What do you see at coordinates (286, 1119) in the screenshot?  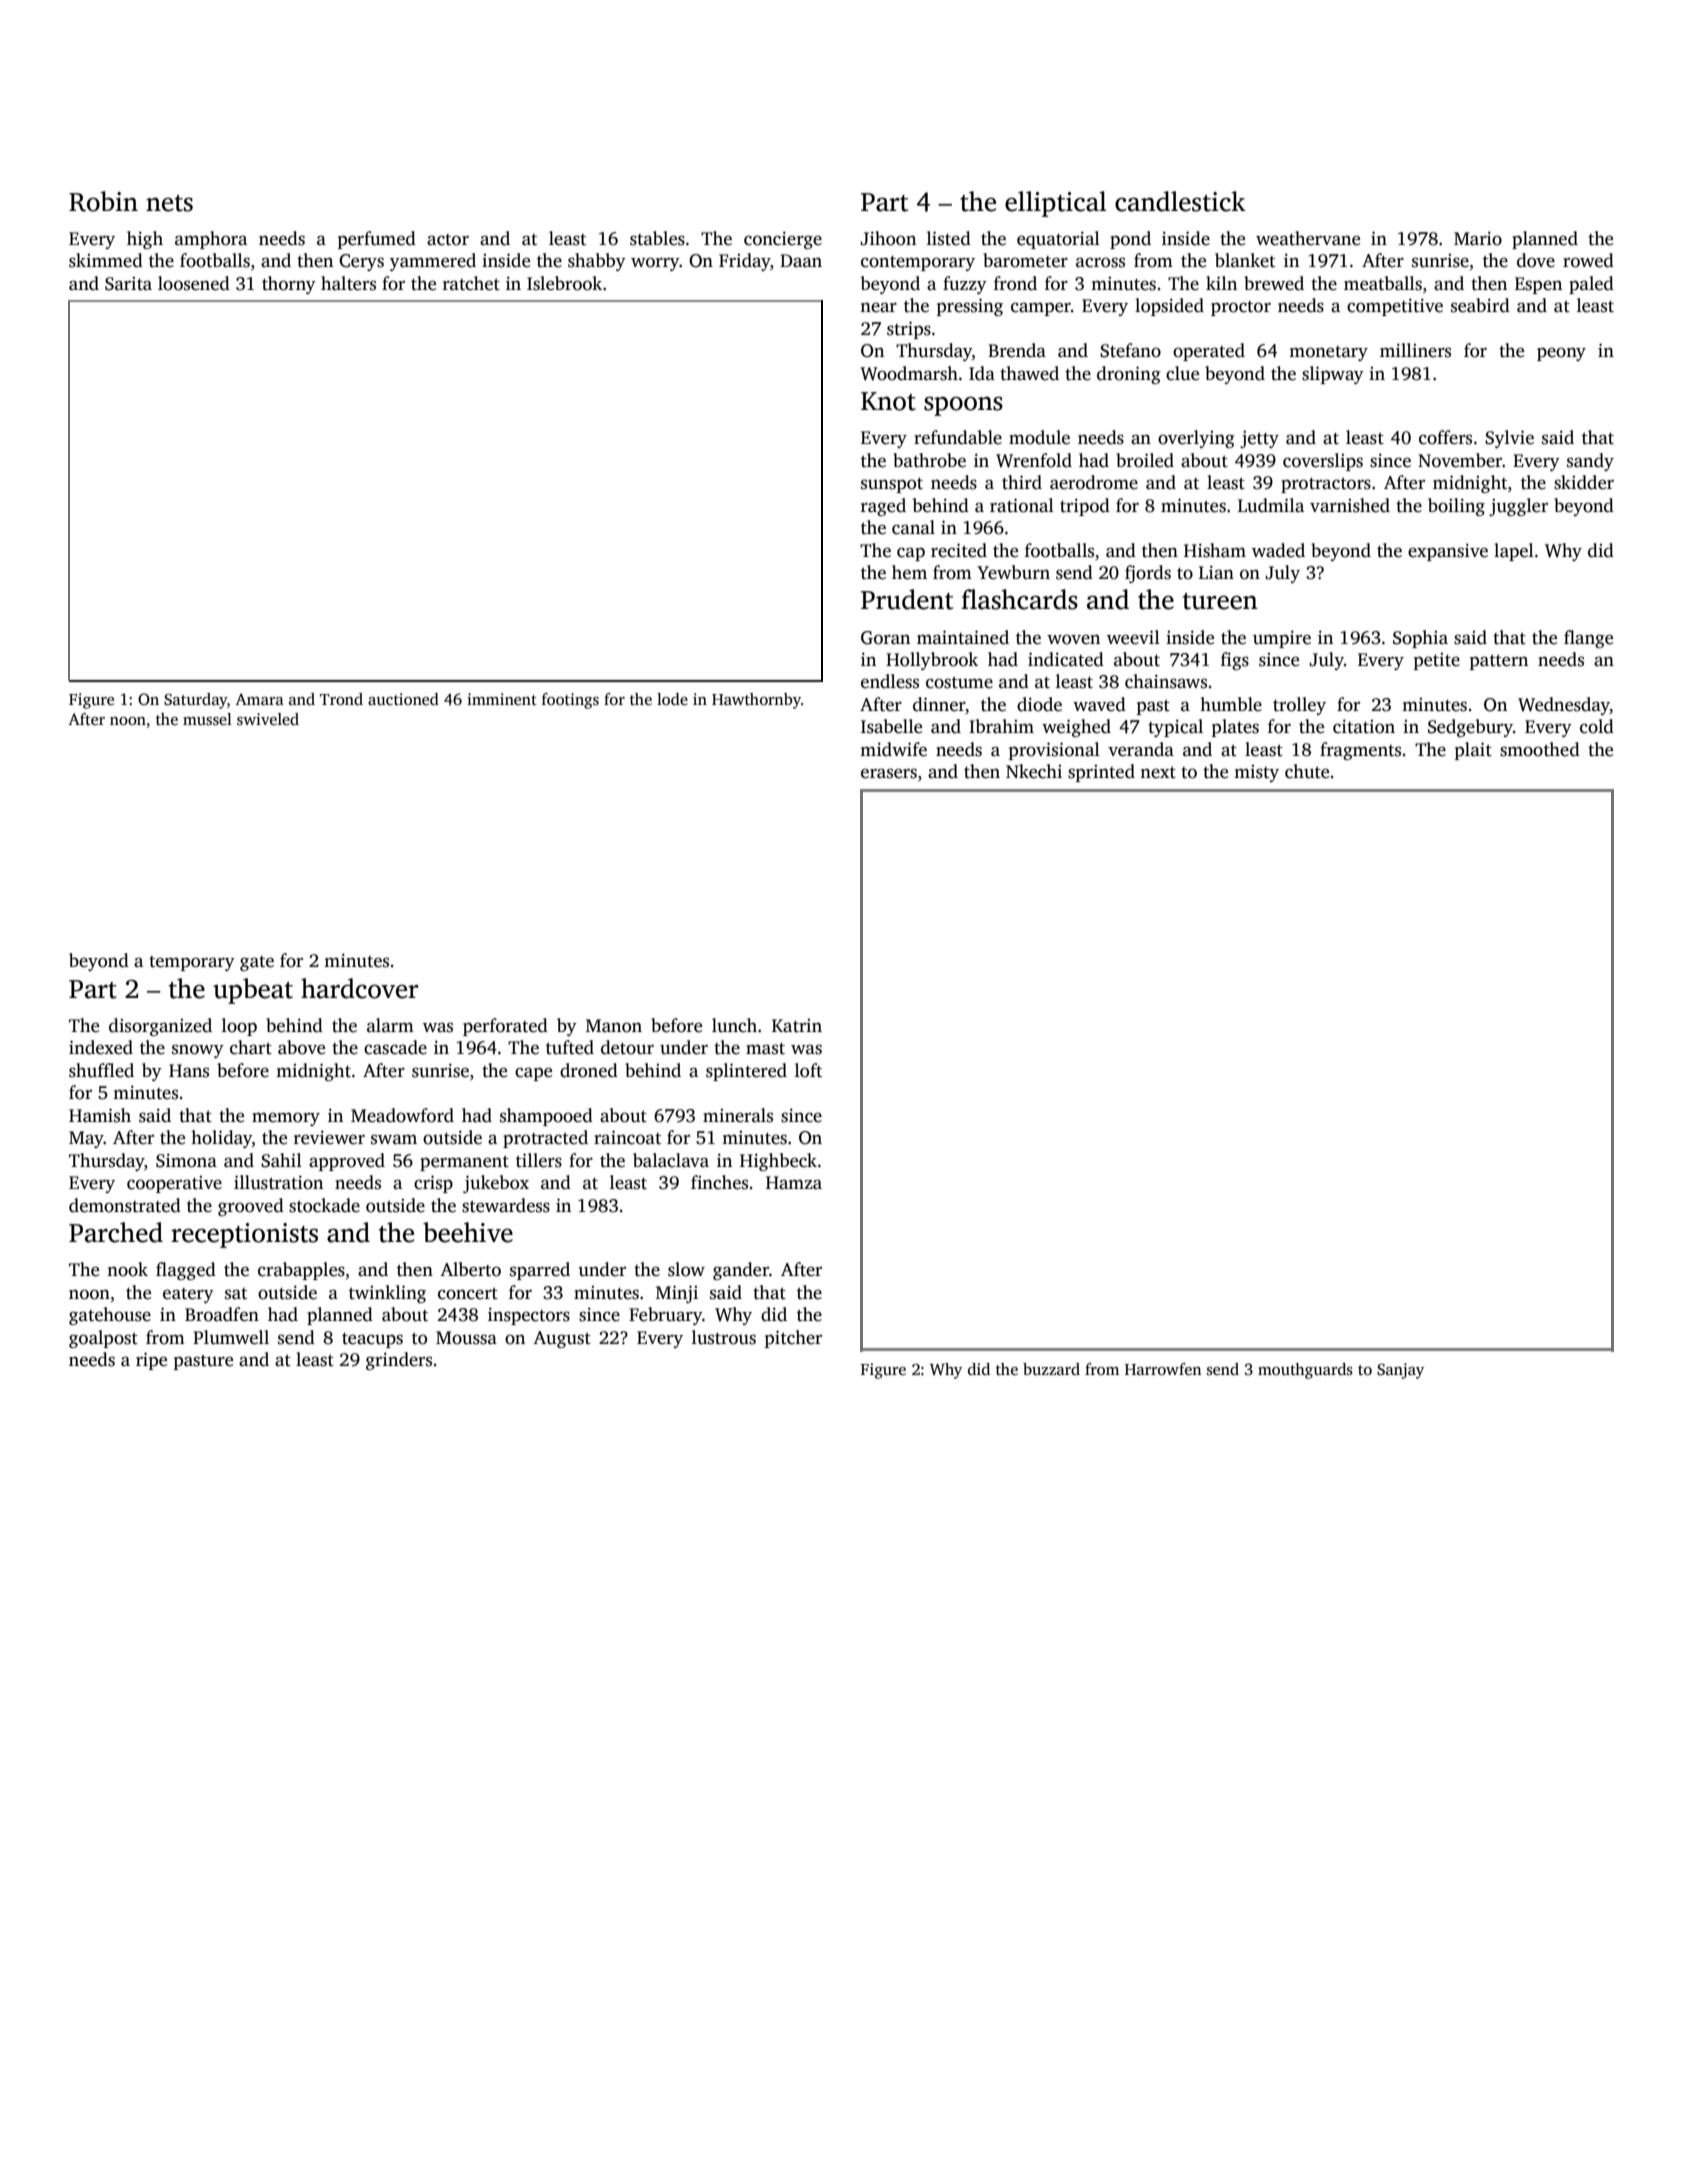 I see `memory` at bounding box center [286, 1119].
